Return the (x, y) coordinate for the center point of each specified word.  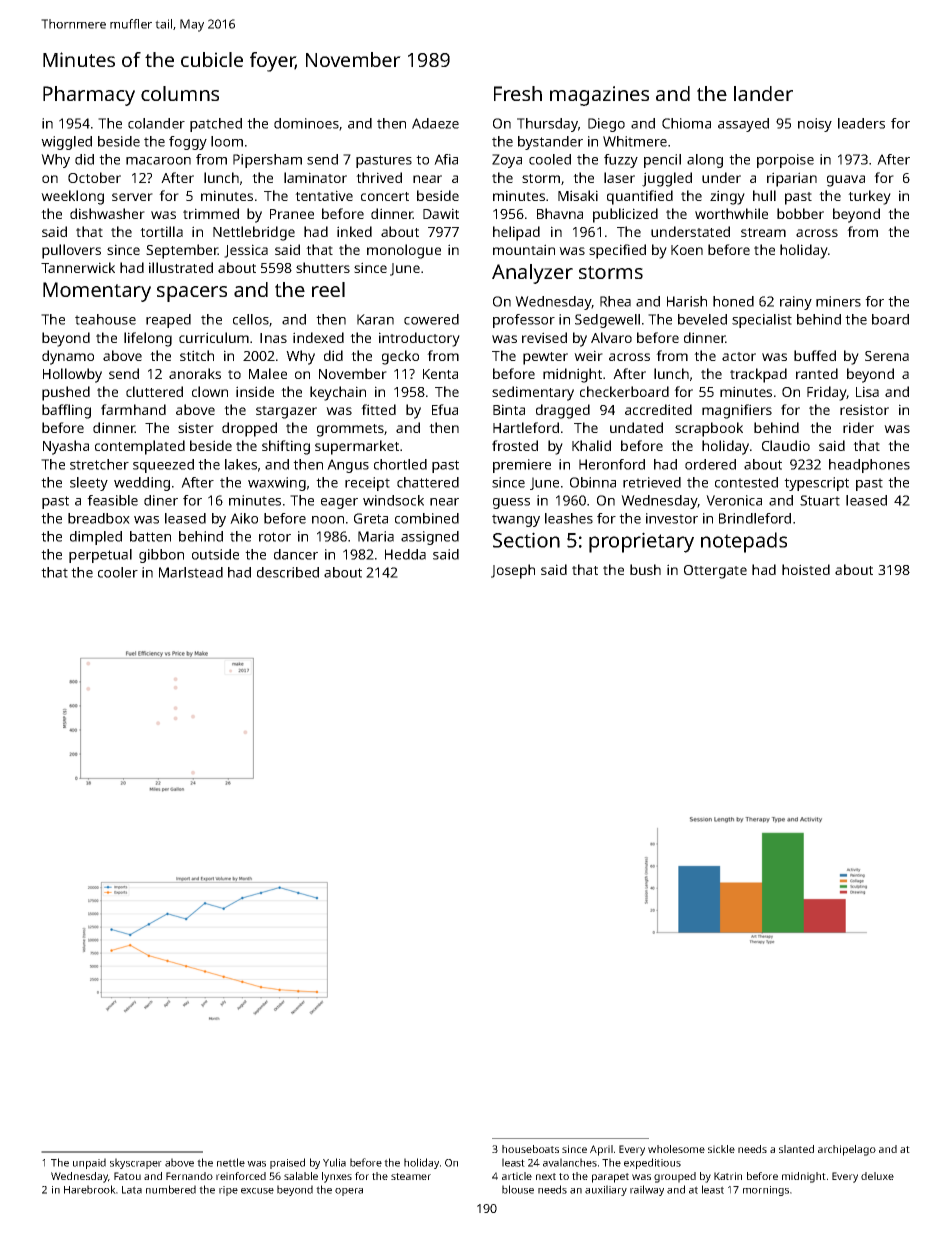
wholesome (676, 1149)
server (132, 197)
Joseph (513, 571)
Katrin (728, 1176)
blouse (518, 1189)
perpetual (100, 556)
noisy (815, 125)
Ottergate (715, 572)
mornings (766, 1191)
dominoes (306, 123)
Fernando (189, 1176)
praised (287, 1163)
